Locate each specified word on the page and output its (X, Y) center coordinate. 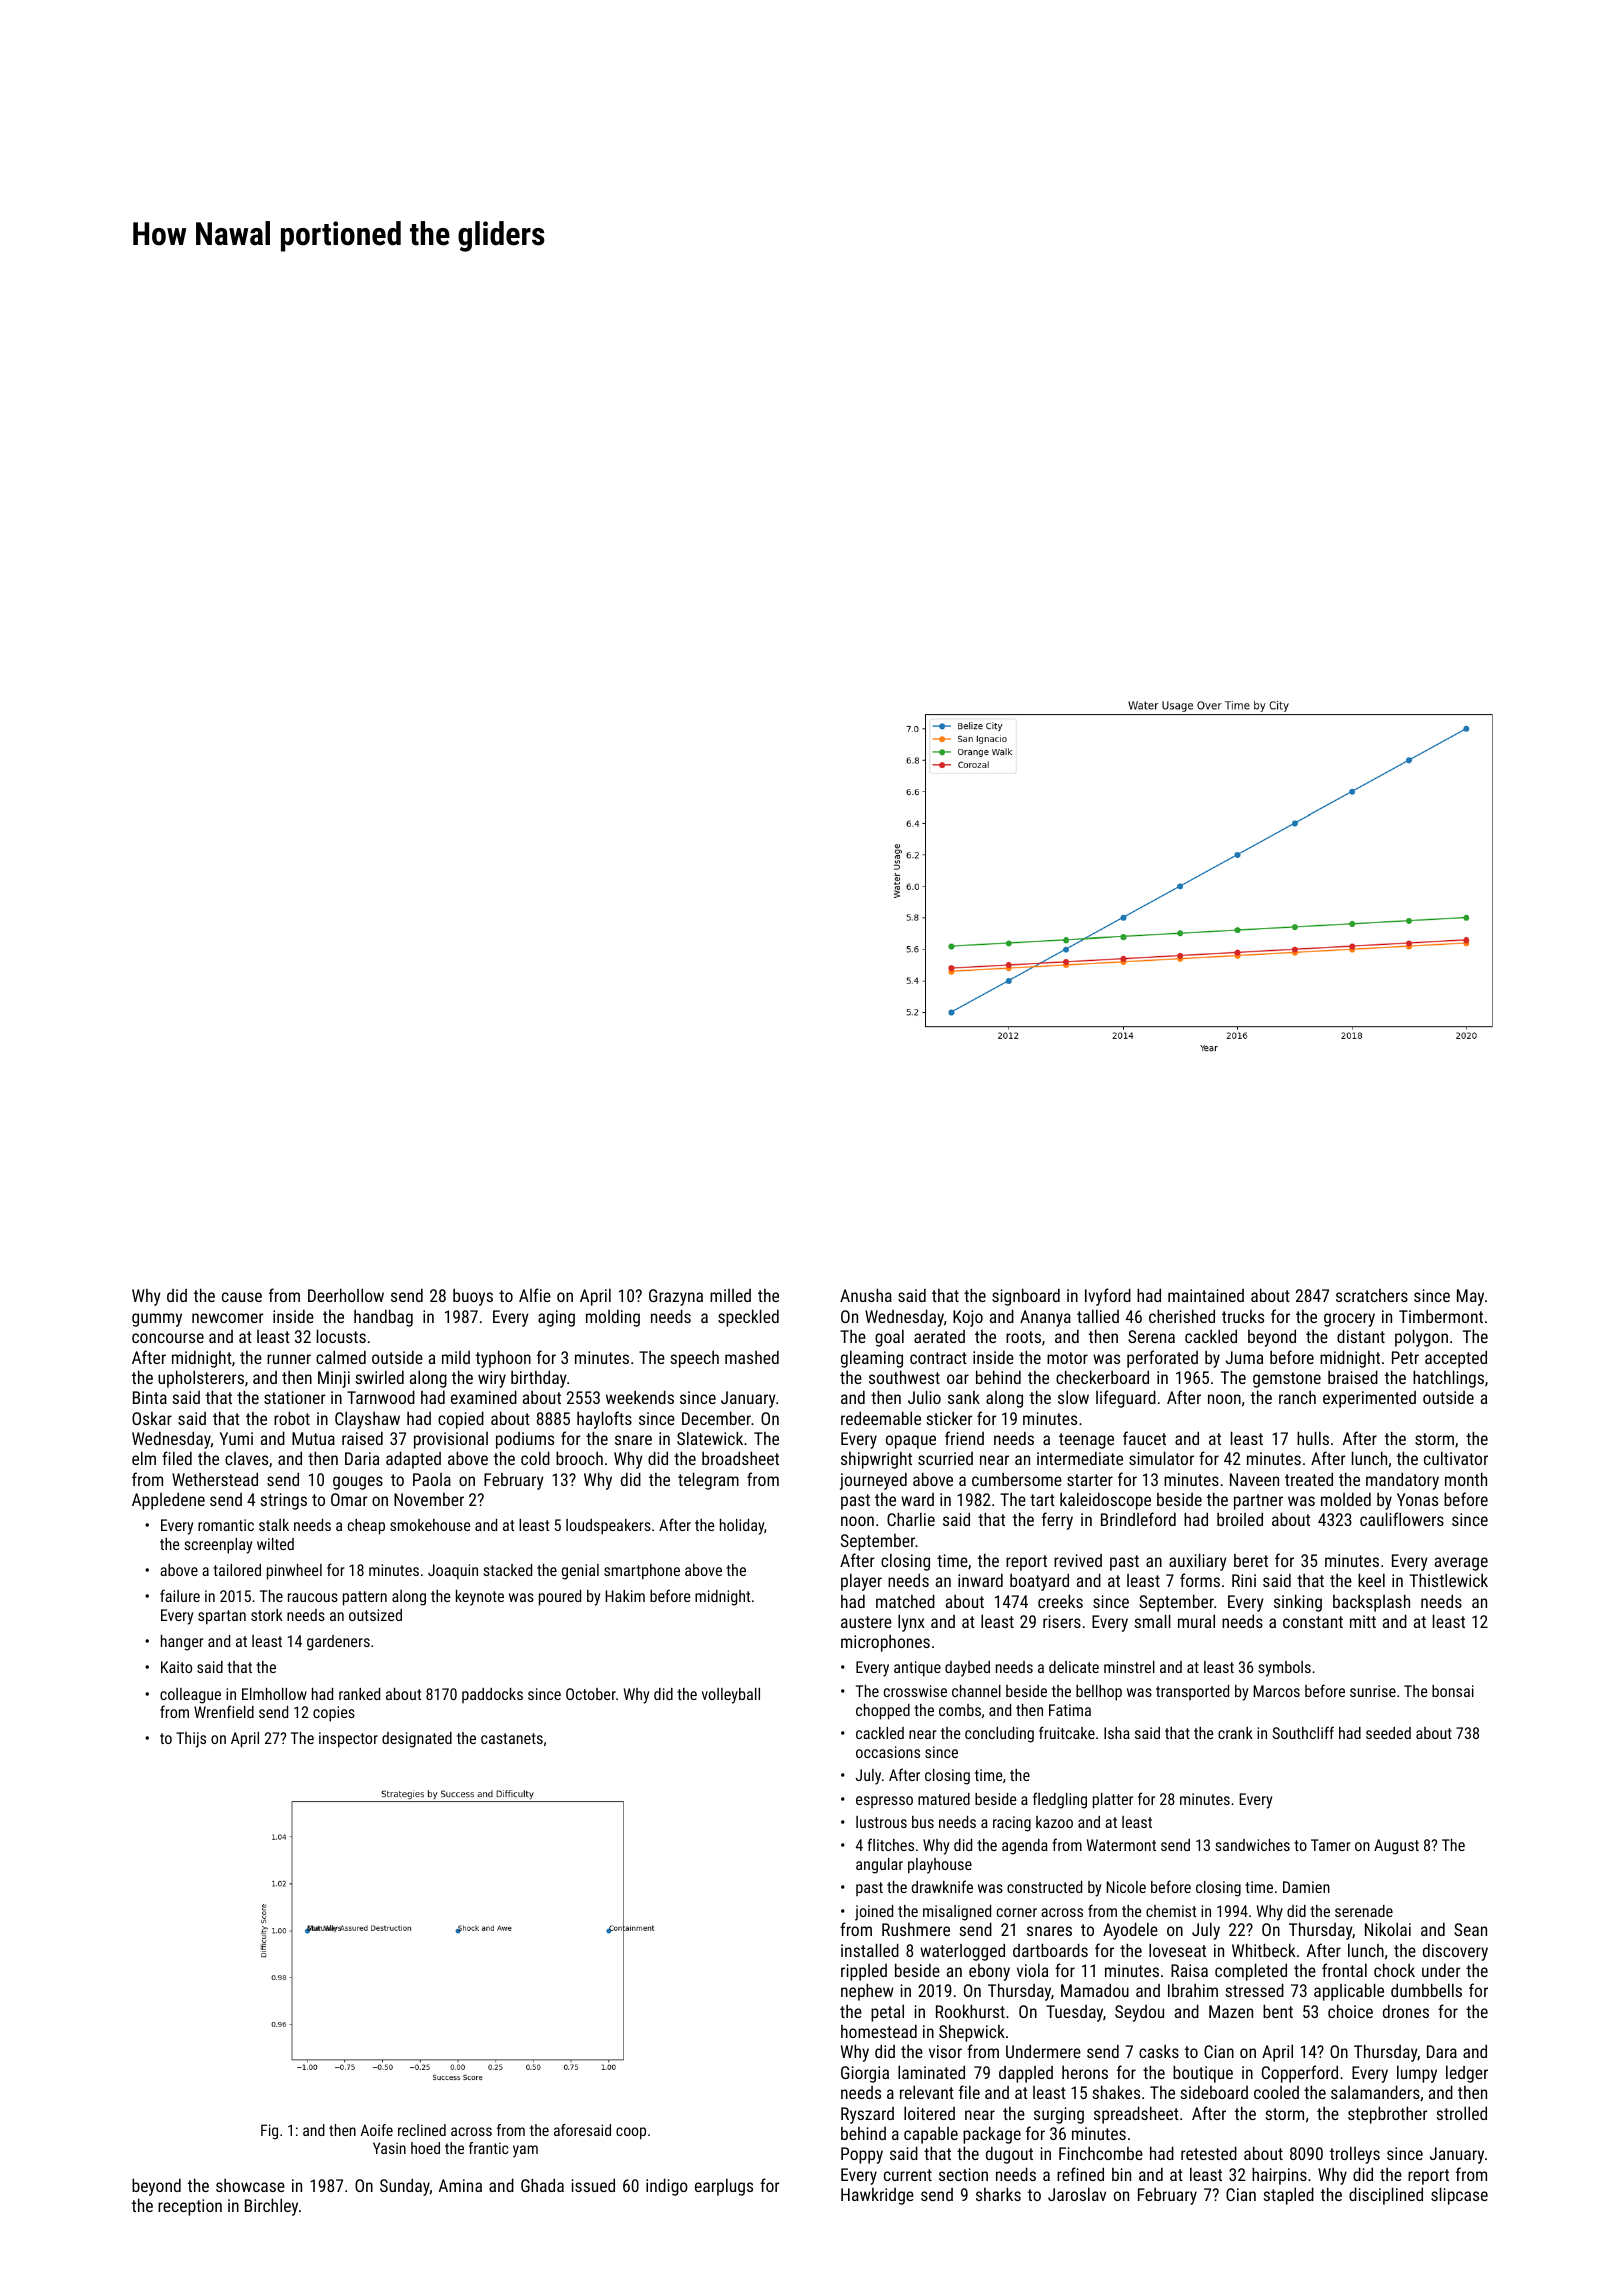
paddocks (492, 1695)
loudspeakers (608, 1527)
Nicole (1126, 1887)
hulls (1313, 1438)
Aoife (377, 2130)
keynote (480, 1598)
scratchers (1372, 1295)
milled (730, 1295)
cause (242, 1297)
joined (874, 1913)
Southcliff (1303, 1732)
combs (960, 1710)
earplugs (724, 2187)
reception (190, 2207)
